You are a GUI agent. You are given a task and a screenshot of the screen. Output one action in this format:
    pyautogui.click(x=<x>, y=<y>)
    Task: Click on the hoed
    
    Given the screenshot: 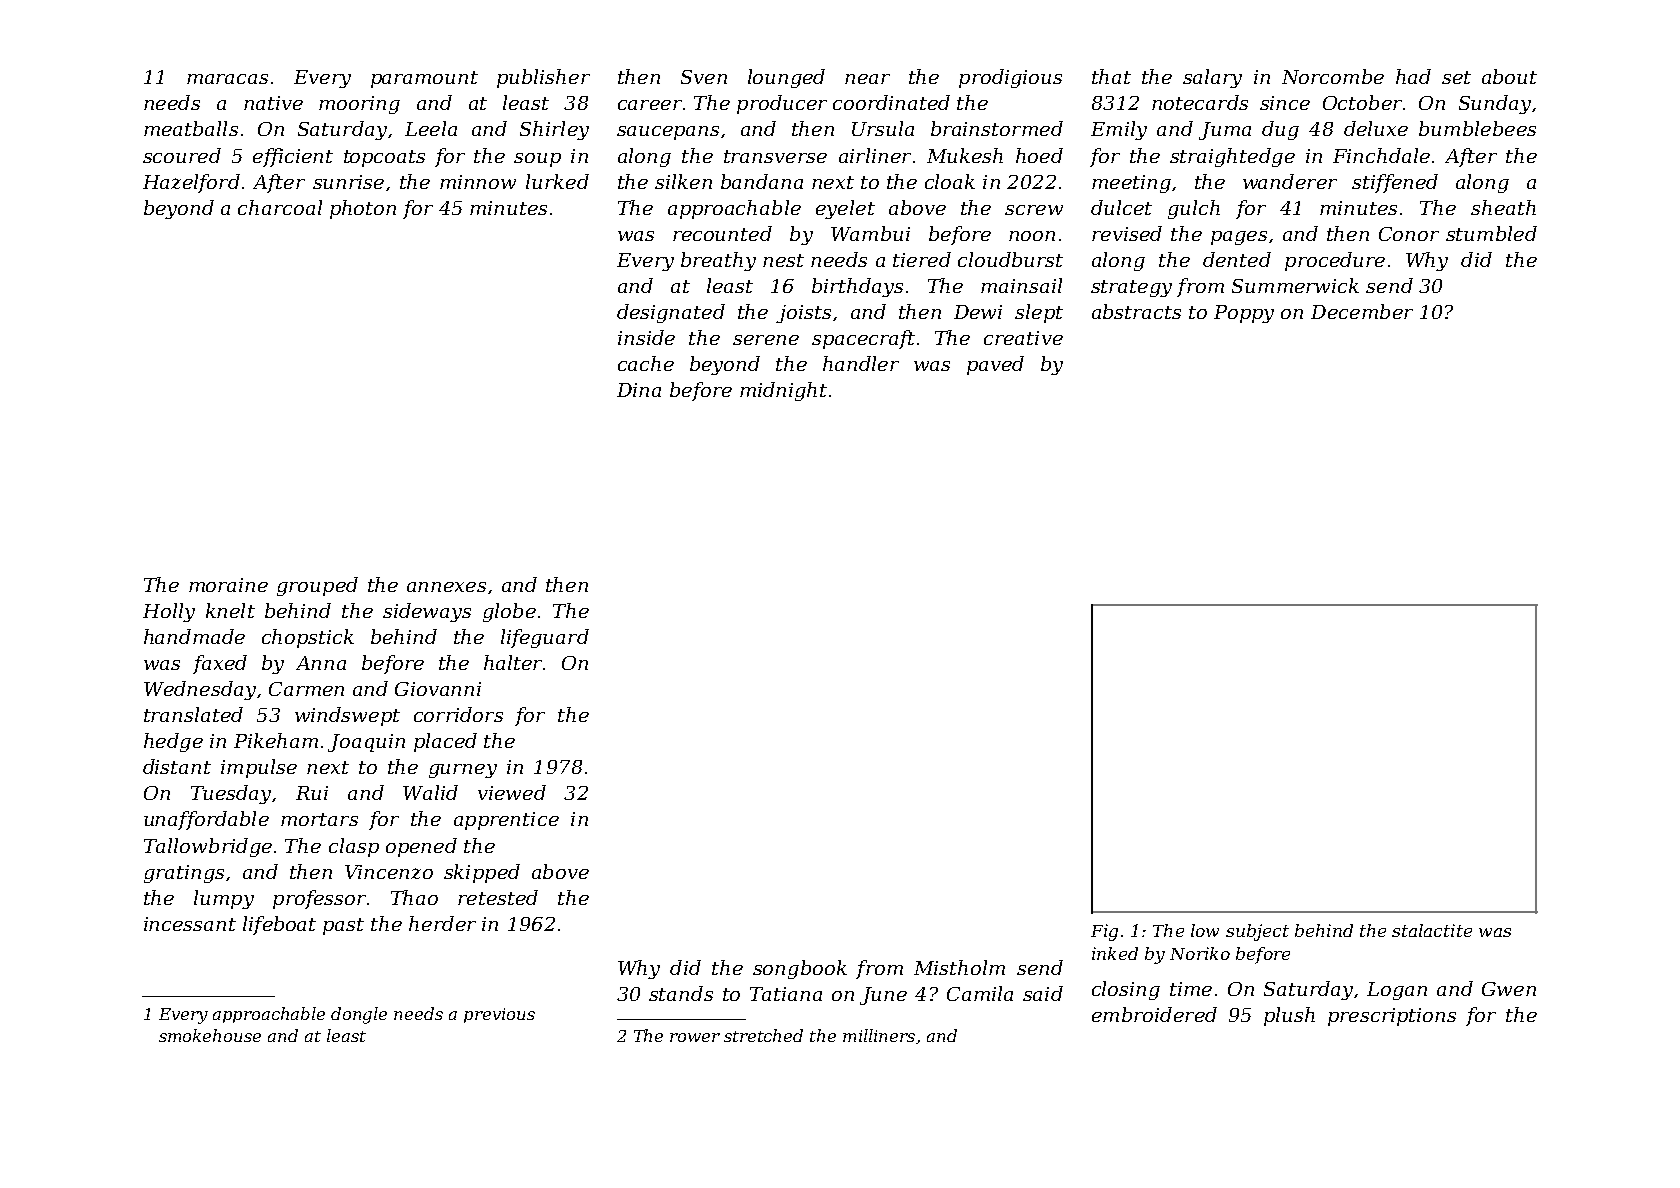 What is the action you would take?
    pyautogui.click(x=1039, y=155)
